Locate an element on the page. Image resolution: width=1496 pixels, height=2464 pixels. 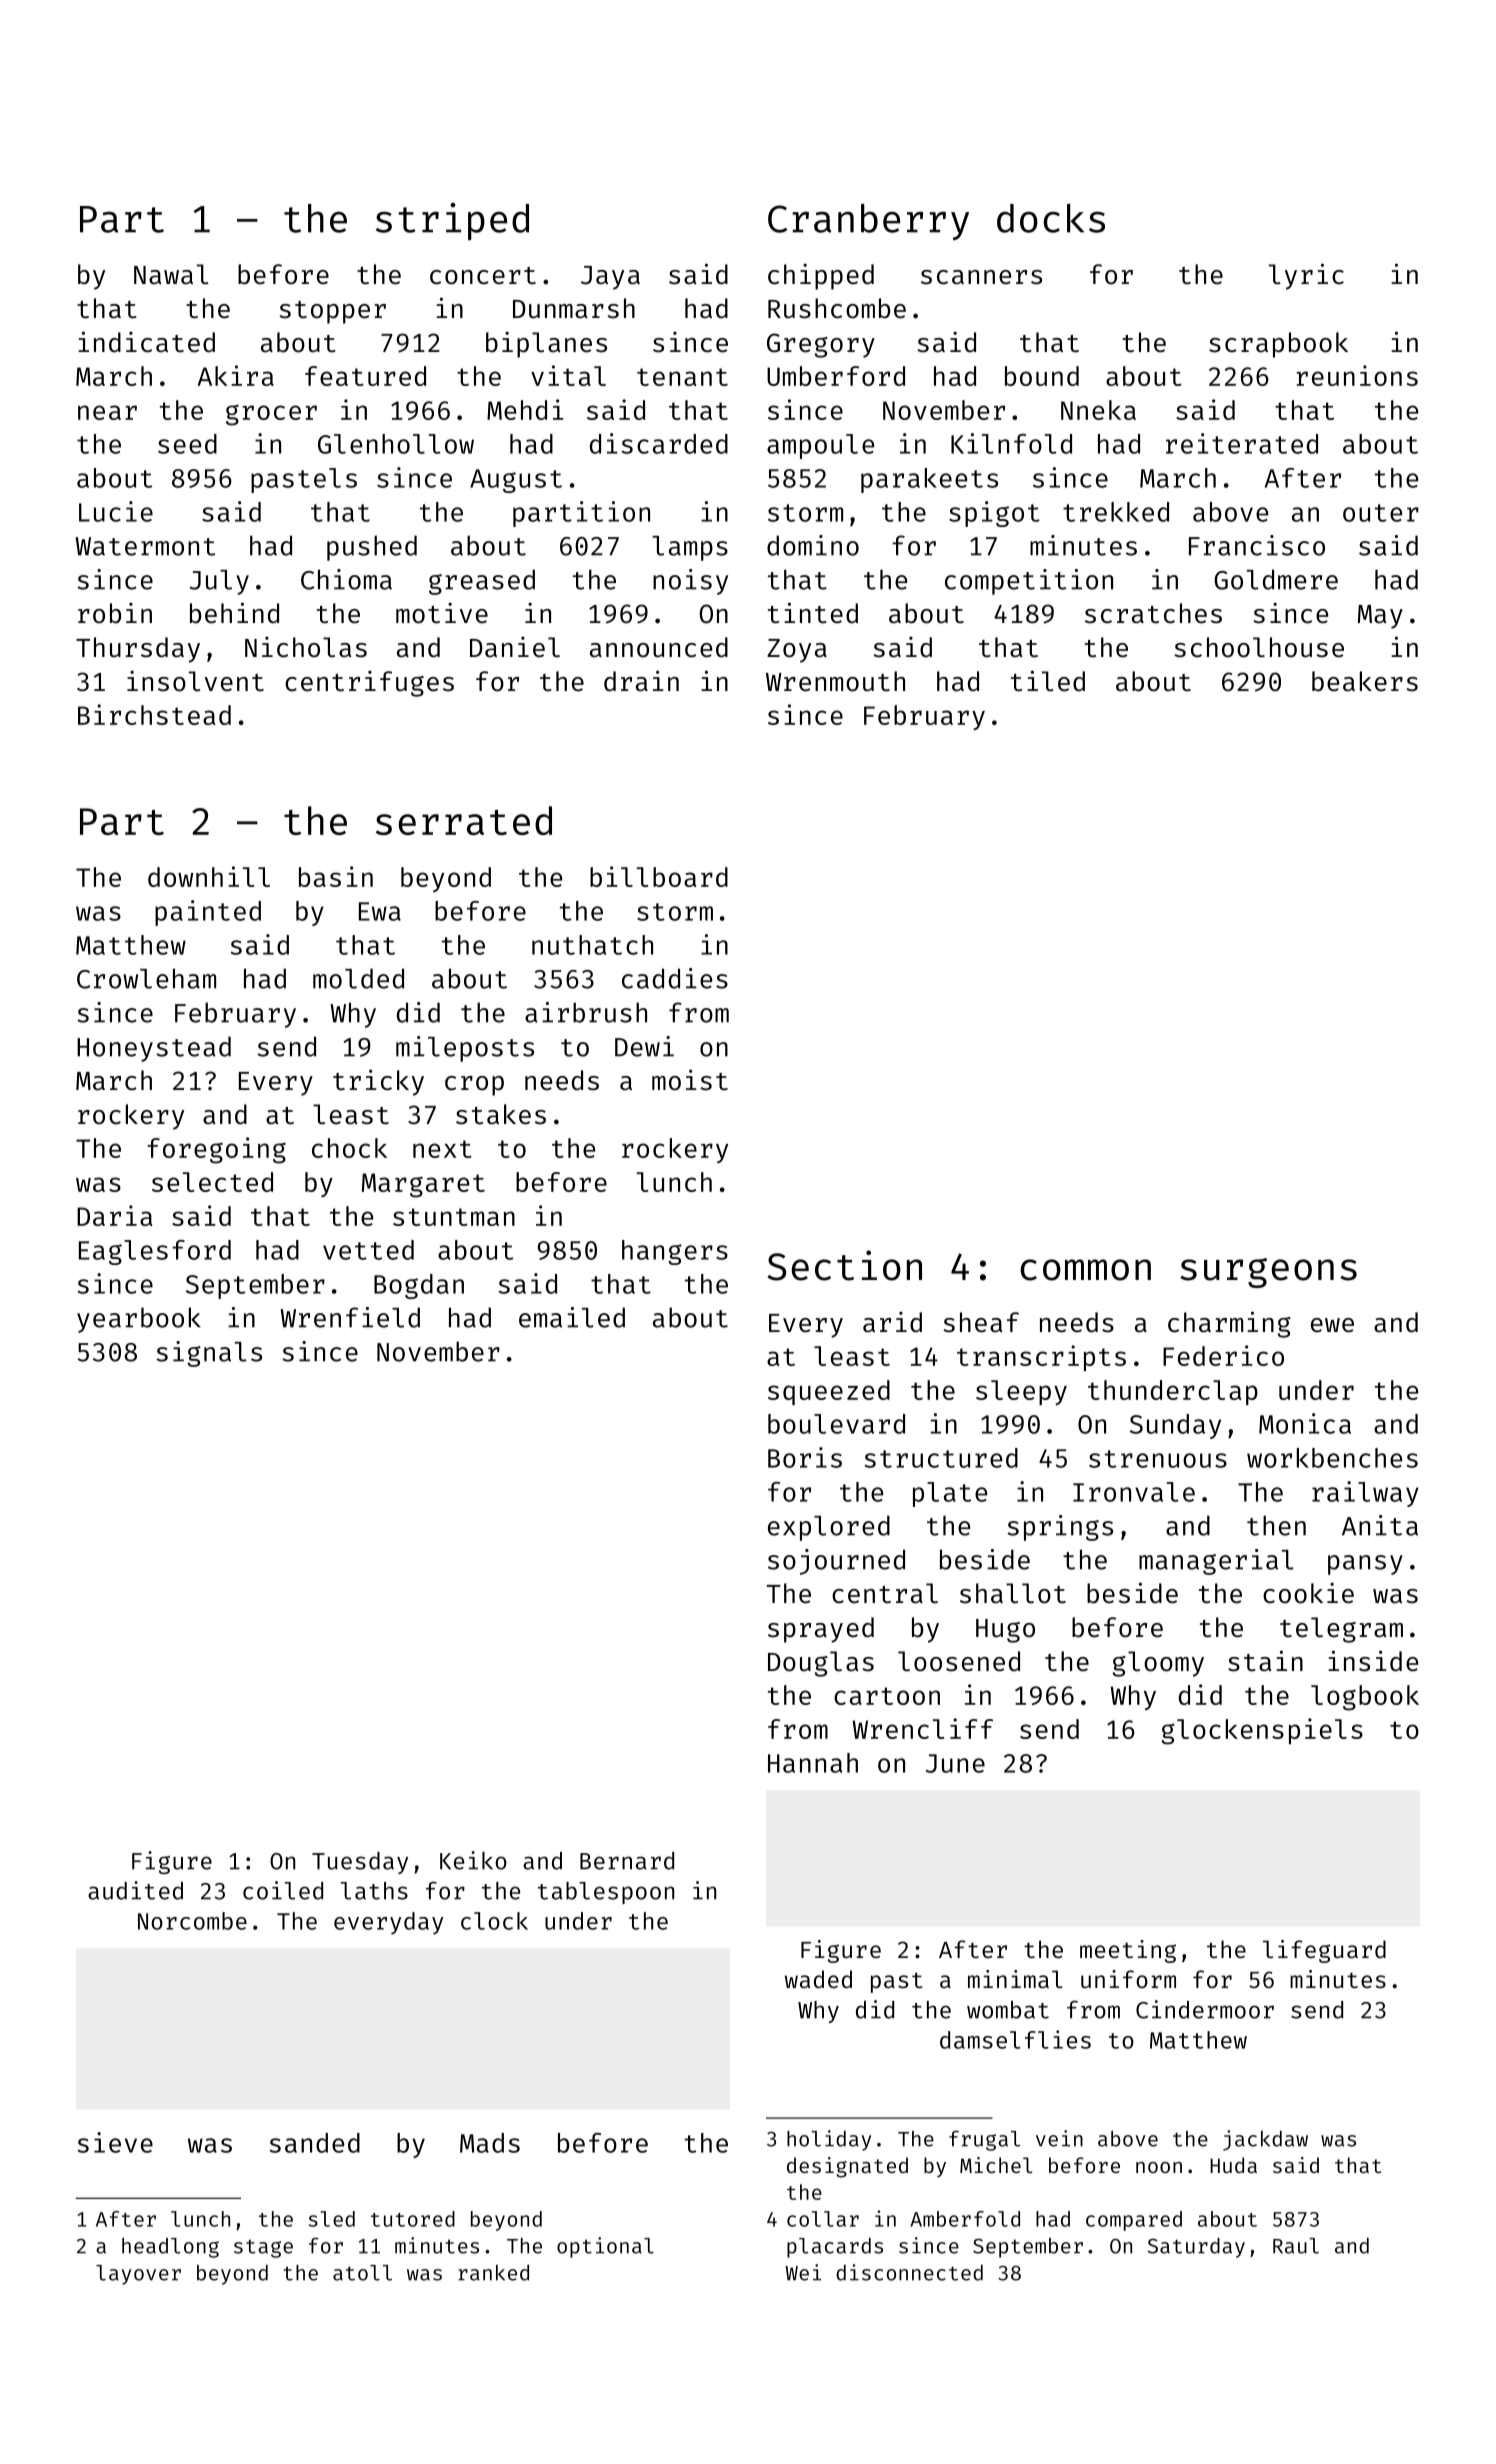
signals is located at coordinates (209, 1354).
